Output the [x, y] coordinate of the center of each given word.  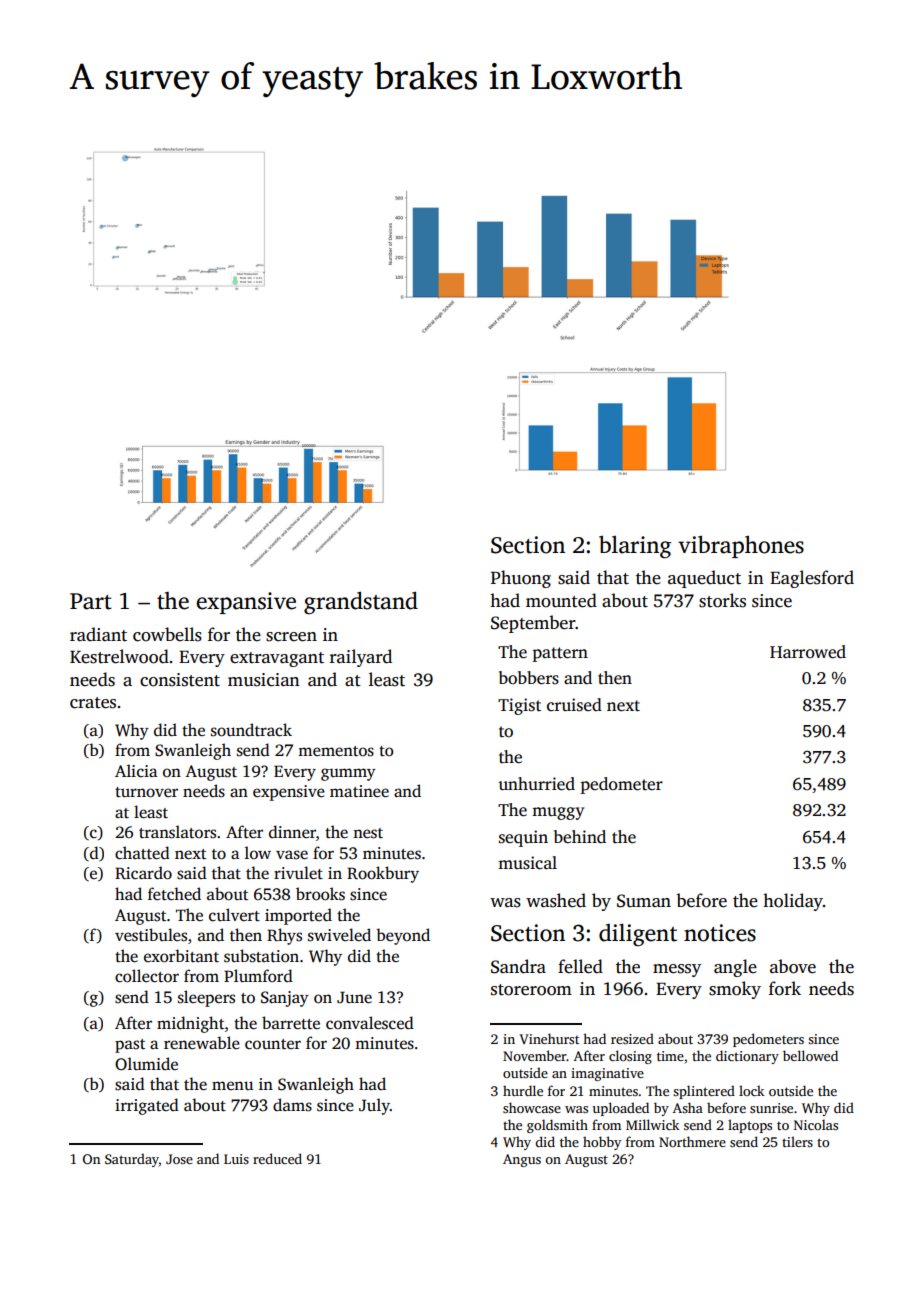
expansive [246, 603]
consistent [180, 680]
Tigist [519, 706]
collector [147, 976]
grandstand [361, 603]
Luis [236, 1159]
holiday [793, 902]
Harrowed [808, 652]
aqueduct [704, 579]
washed [556, 900]
